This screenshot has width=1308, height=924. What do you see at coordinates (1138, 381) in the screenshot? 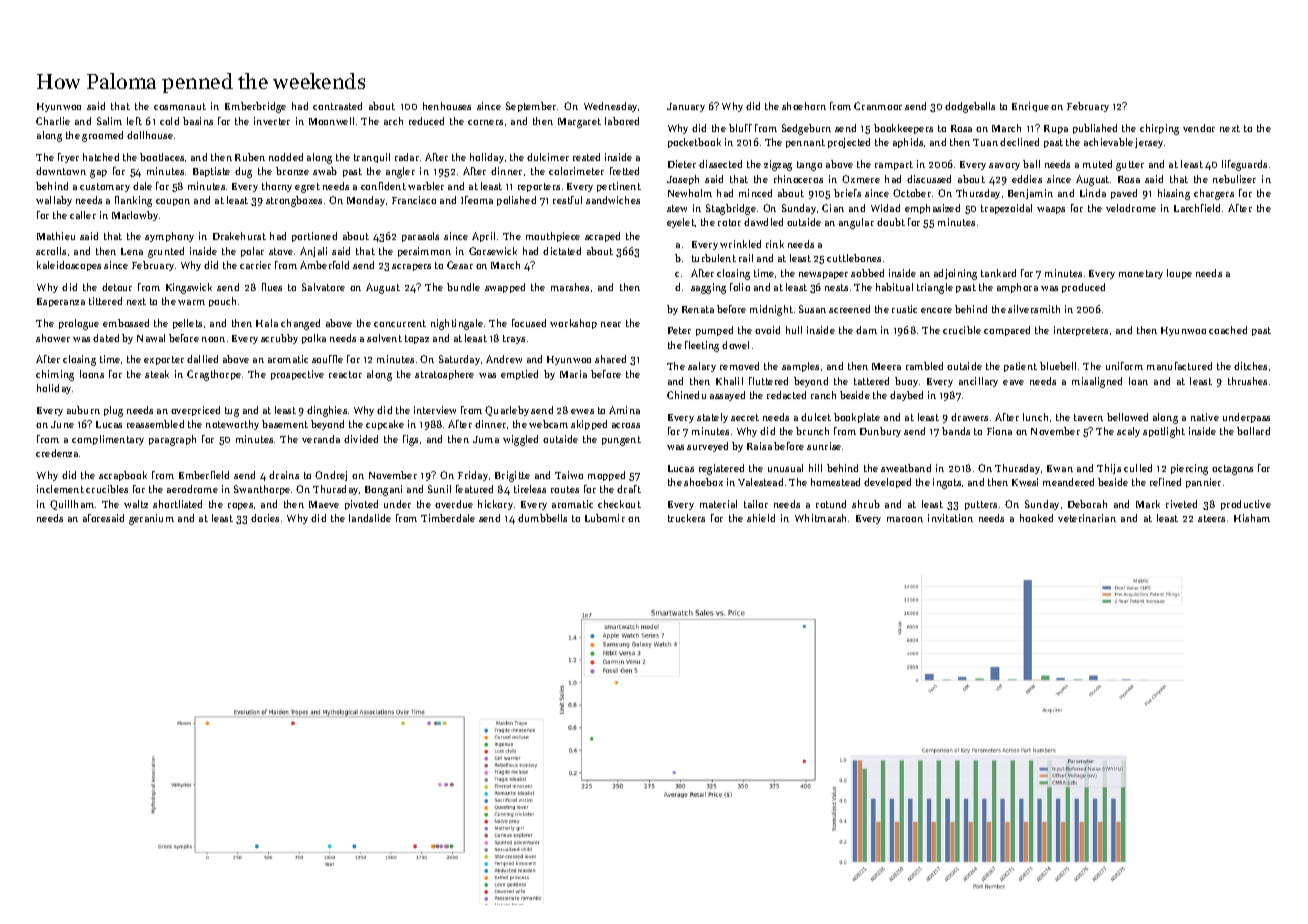
I see `loan` at bounding box center [1138, 381].
